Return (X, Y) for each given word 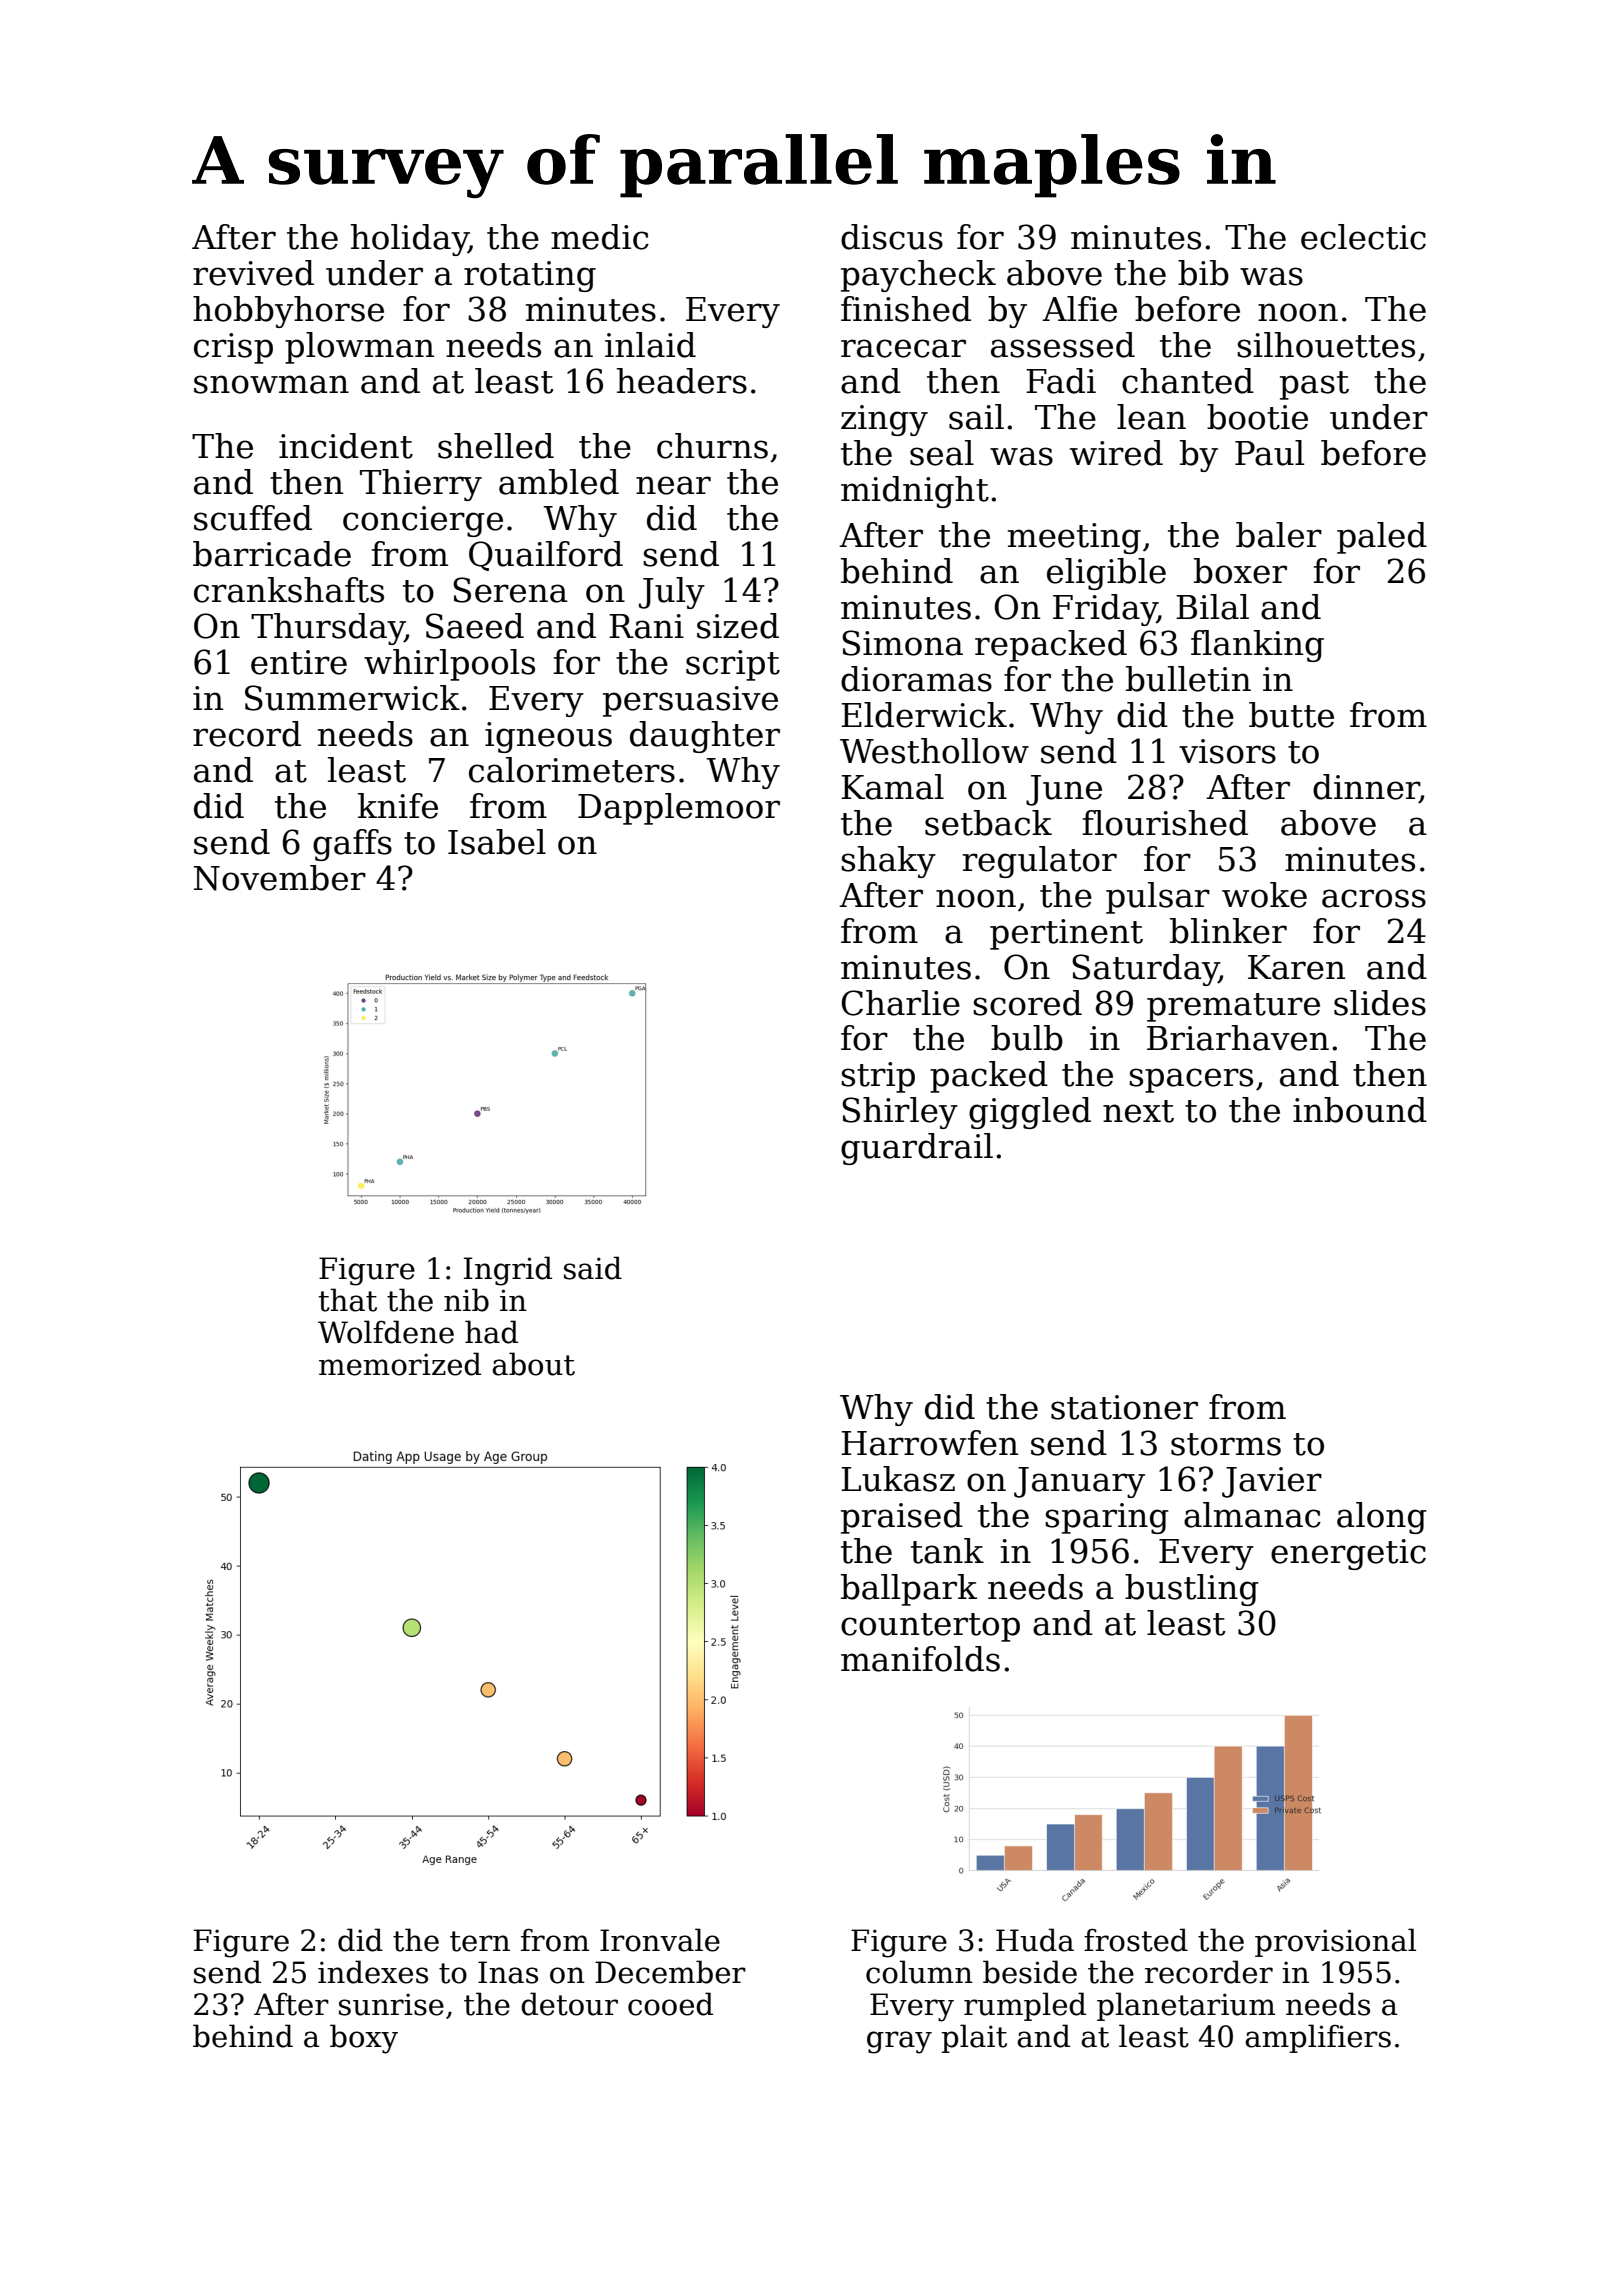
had (491, 1332)
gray (899, 2042)
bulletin (1188, 679)
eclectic (1363, 237)
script (733, 665)
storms (1226, 1444)
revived (253, 273)
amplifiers (1318, 2038)
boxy (364, 2039)
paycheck (918, 276)
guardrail (917, 1149)
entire (299, 662)
